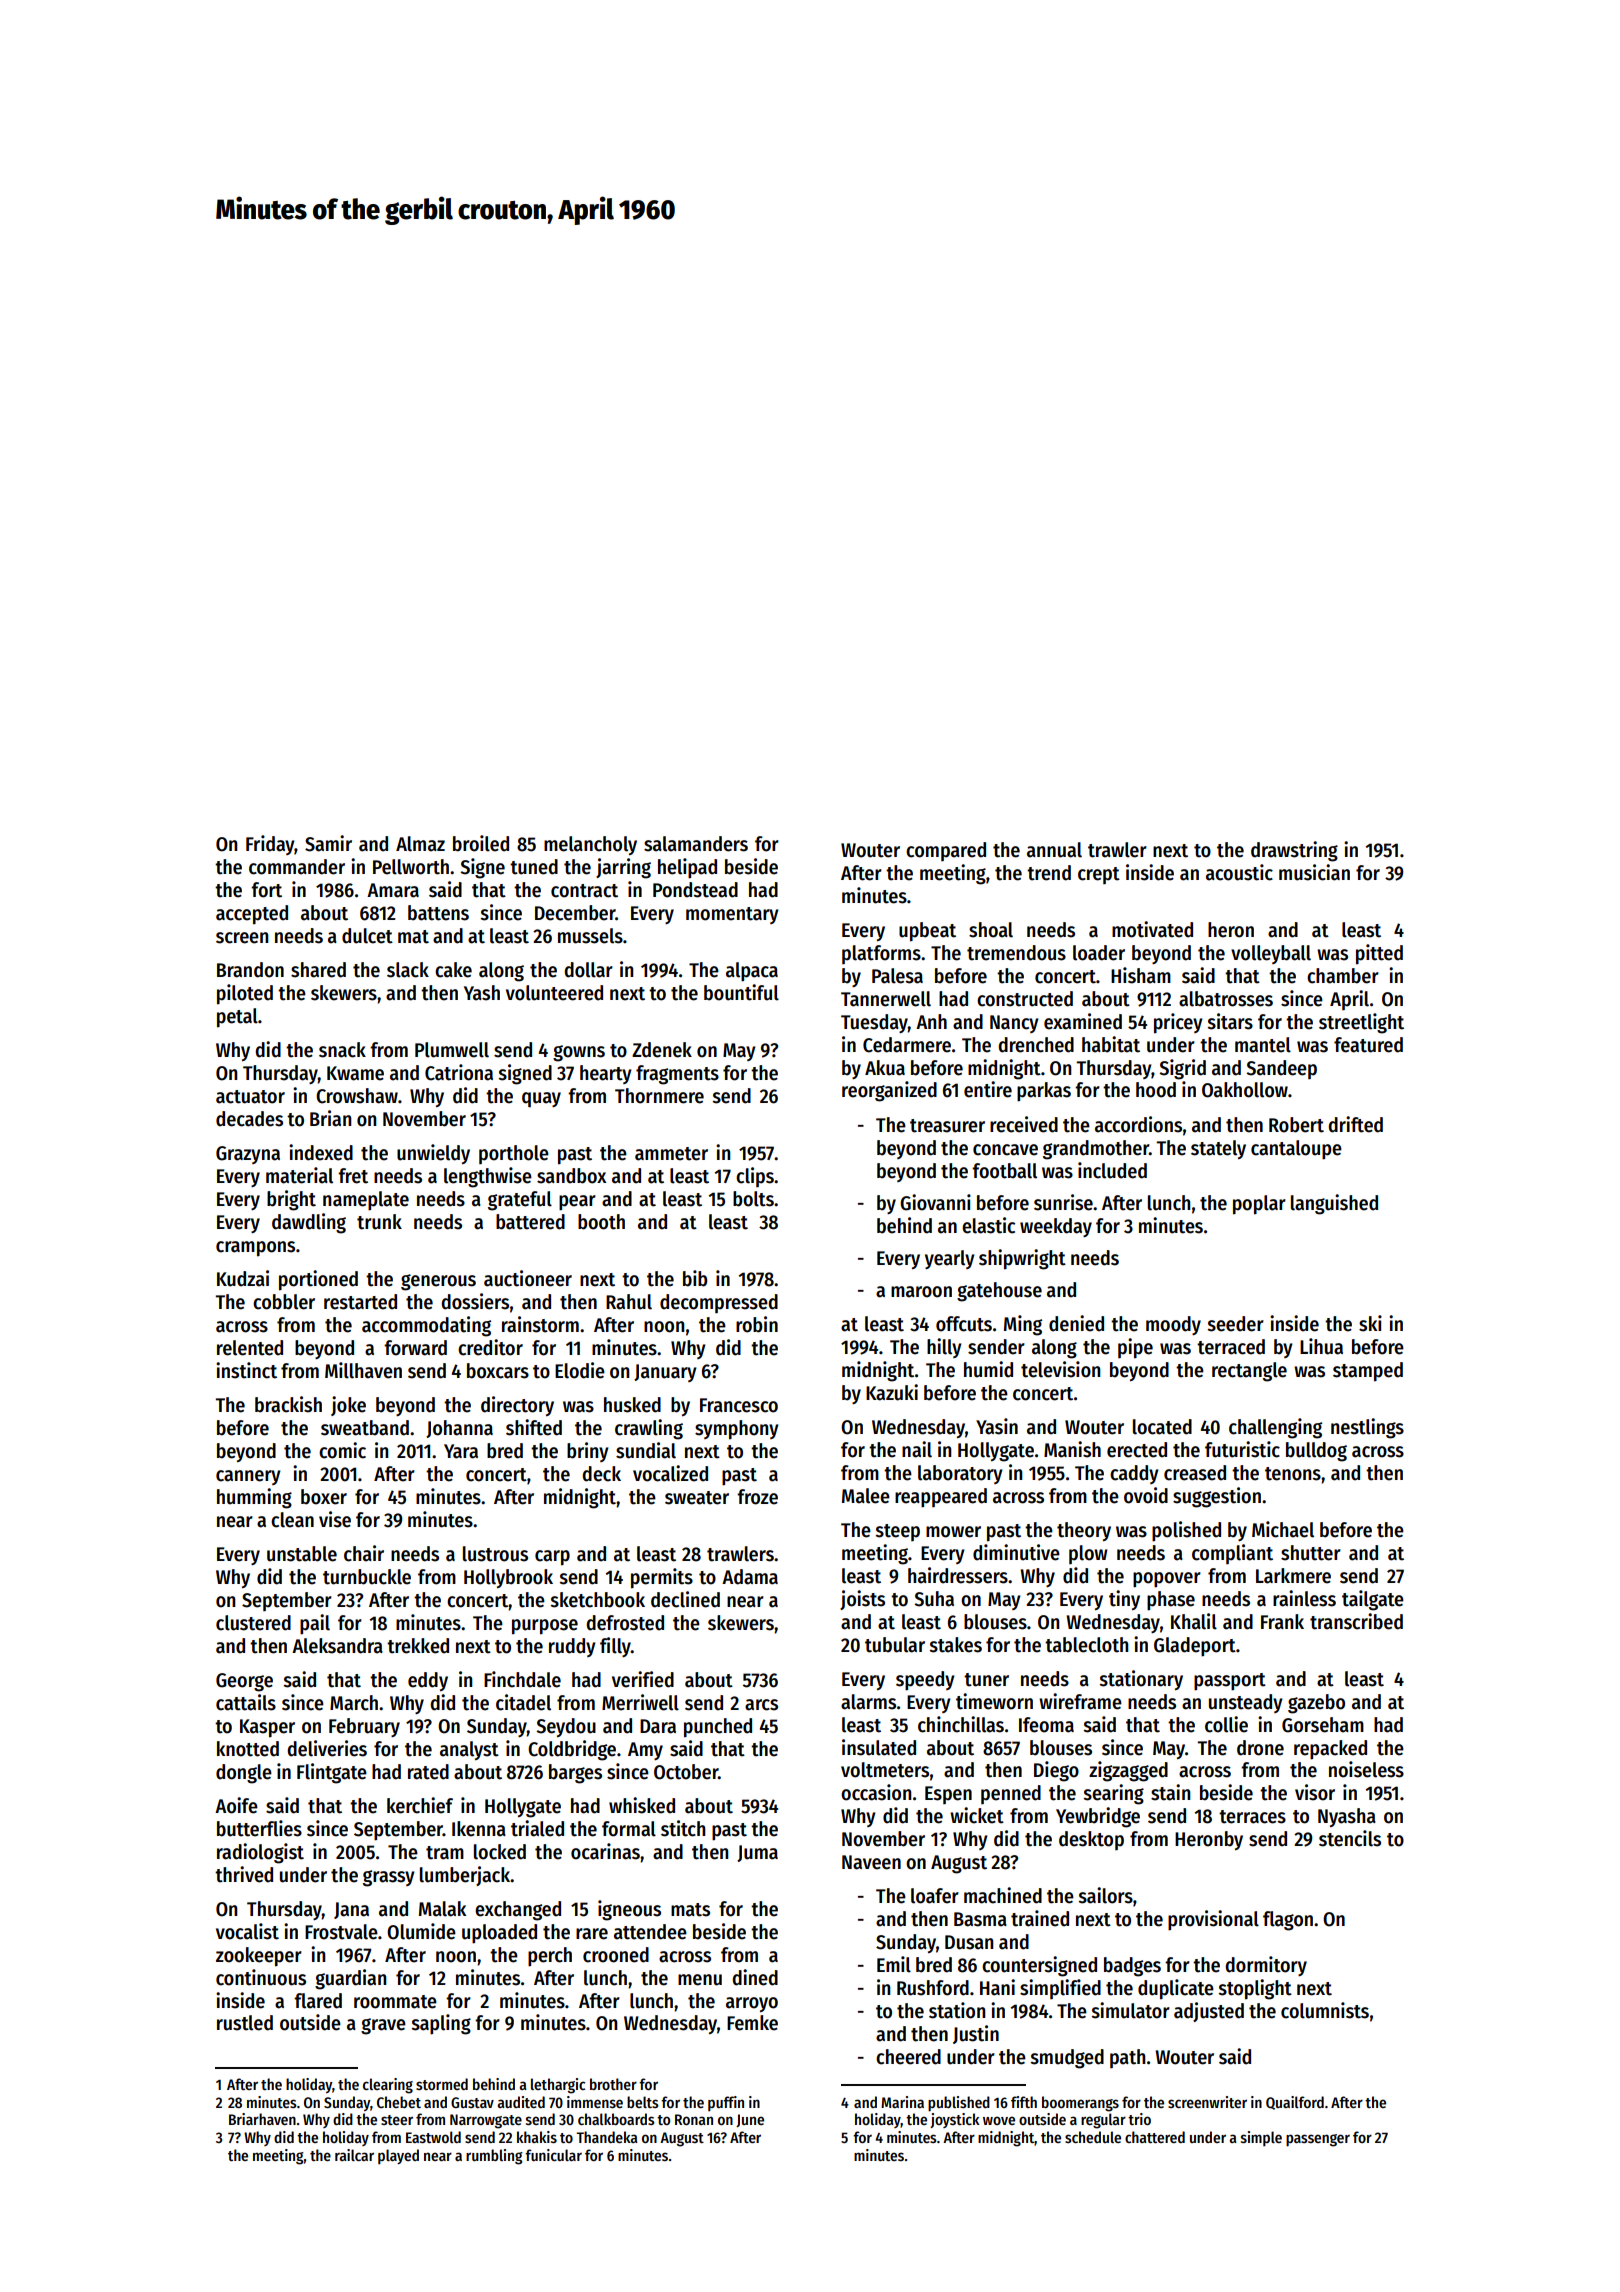  Describe the element at coordinates (441, 2024) in the image. I see `sapling` at that location.
